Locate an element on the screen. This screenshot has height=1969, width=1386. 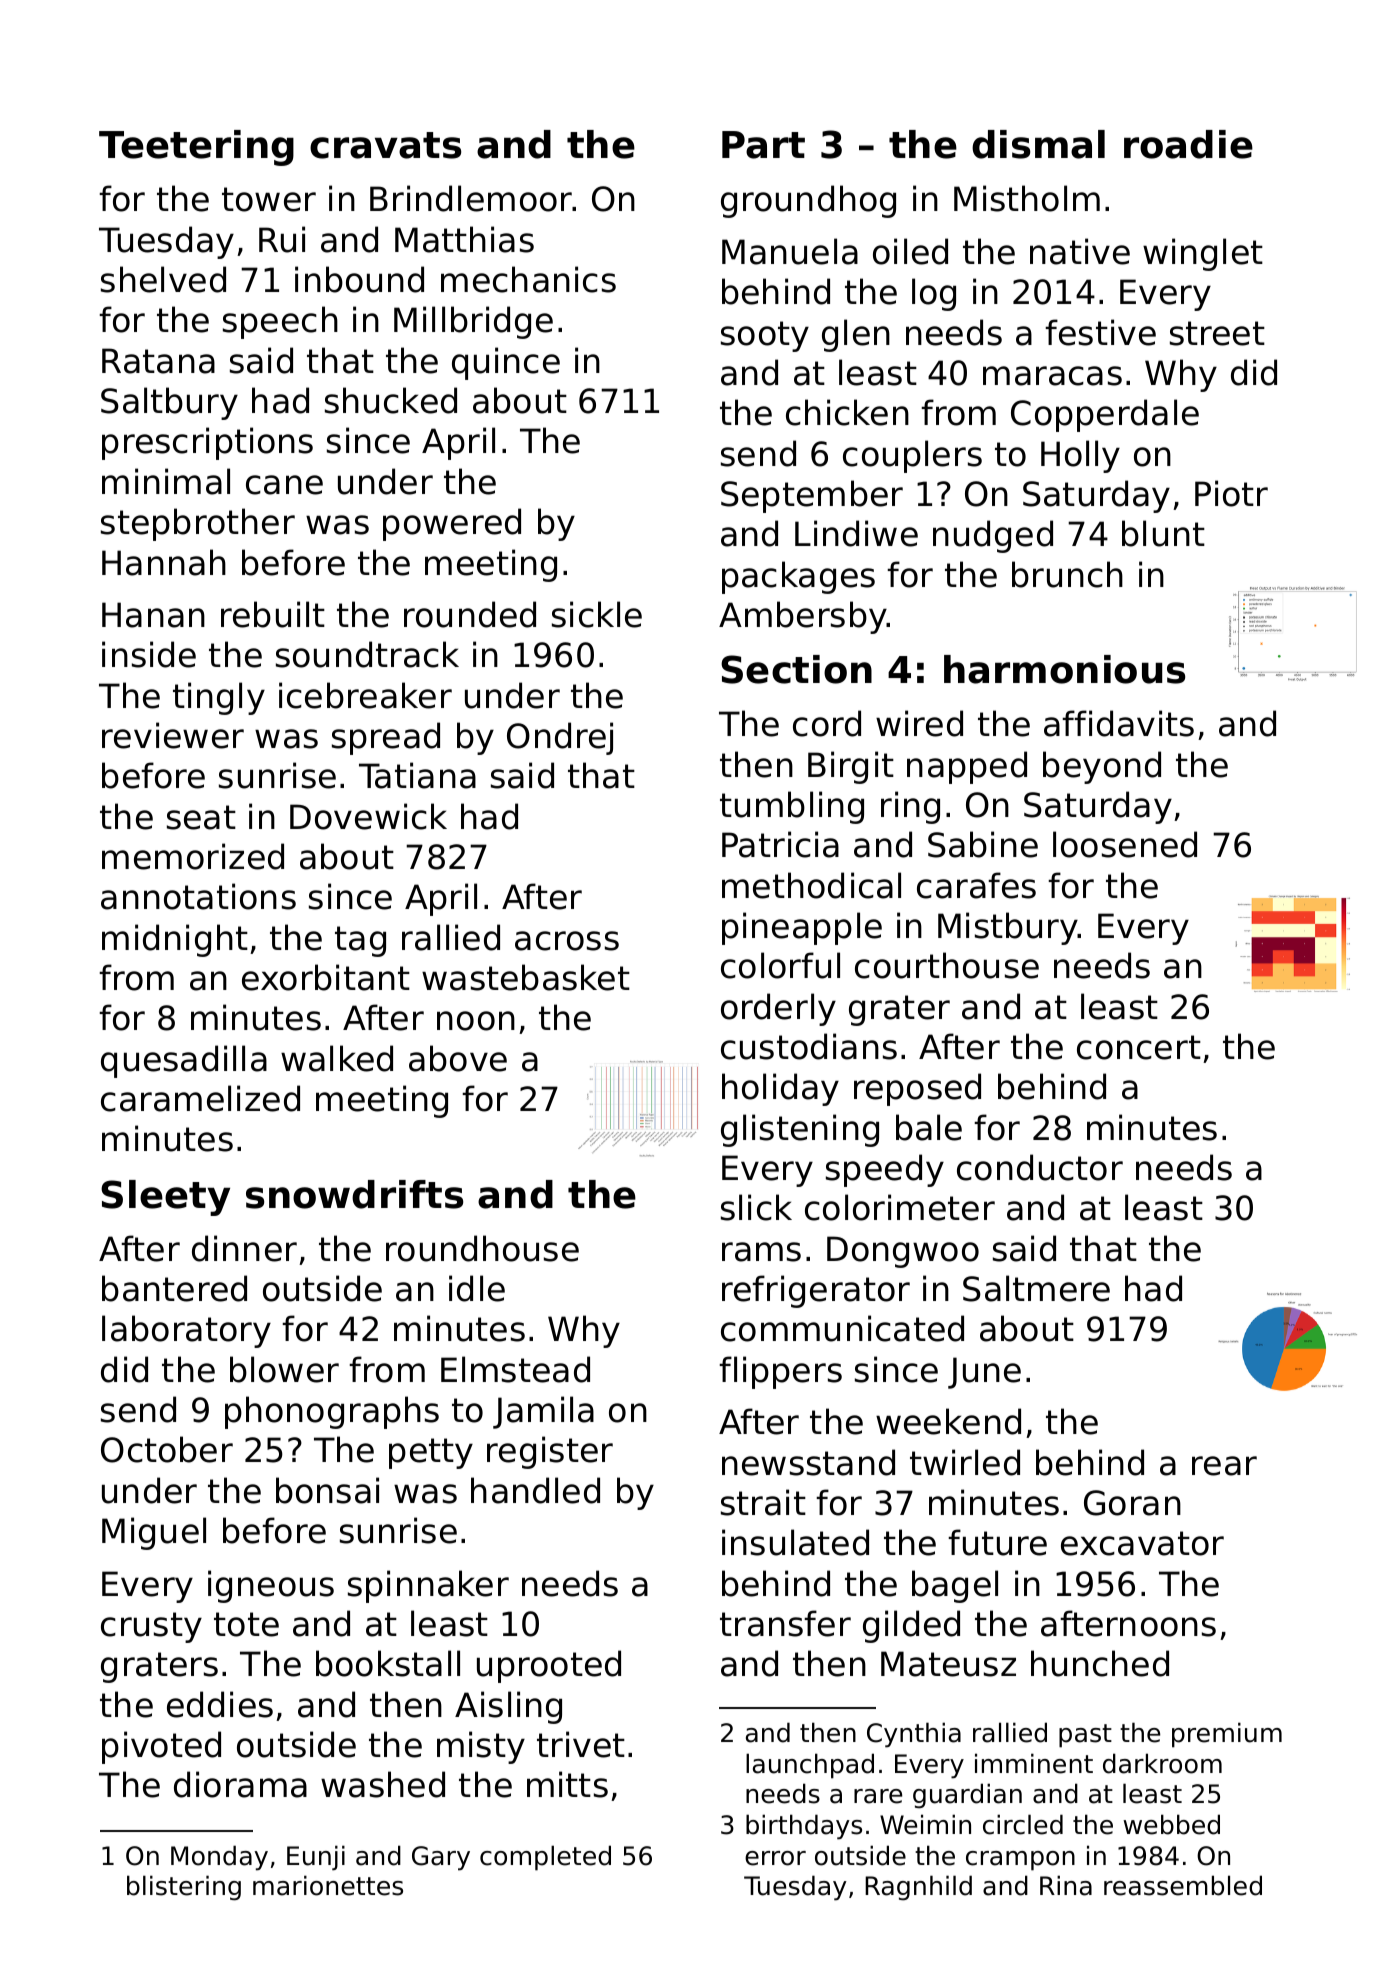
Gary is located at coordinates (441, 1858).
